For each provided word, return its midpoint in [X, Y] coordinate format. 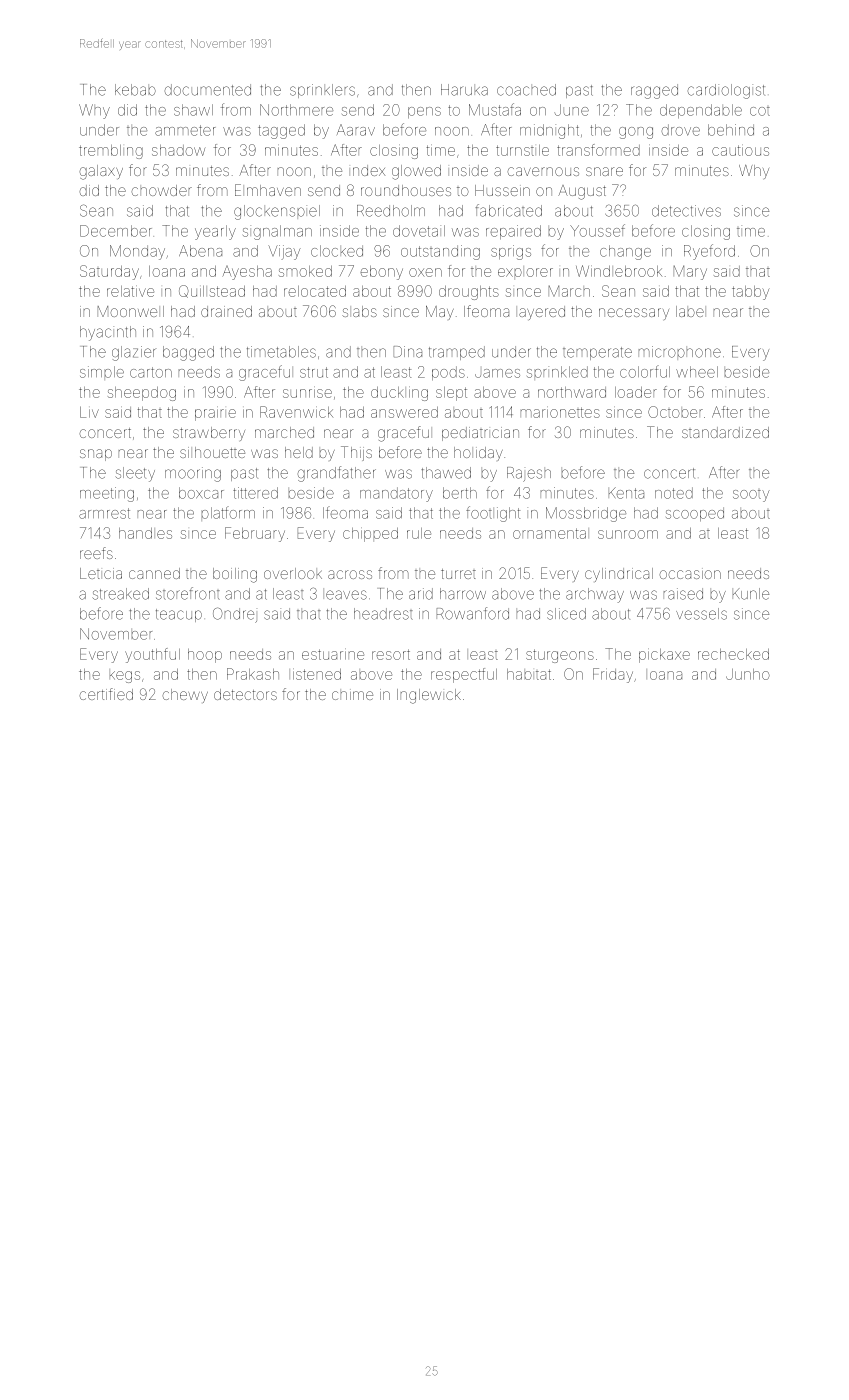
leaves [346, 595]
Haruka [464, 90]
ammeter [185, 130]
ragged [654, 91]
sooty [751, 496]
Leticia [101, 573]
